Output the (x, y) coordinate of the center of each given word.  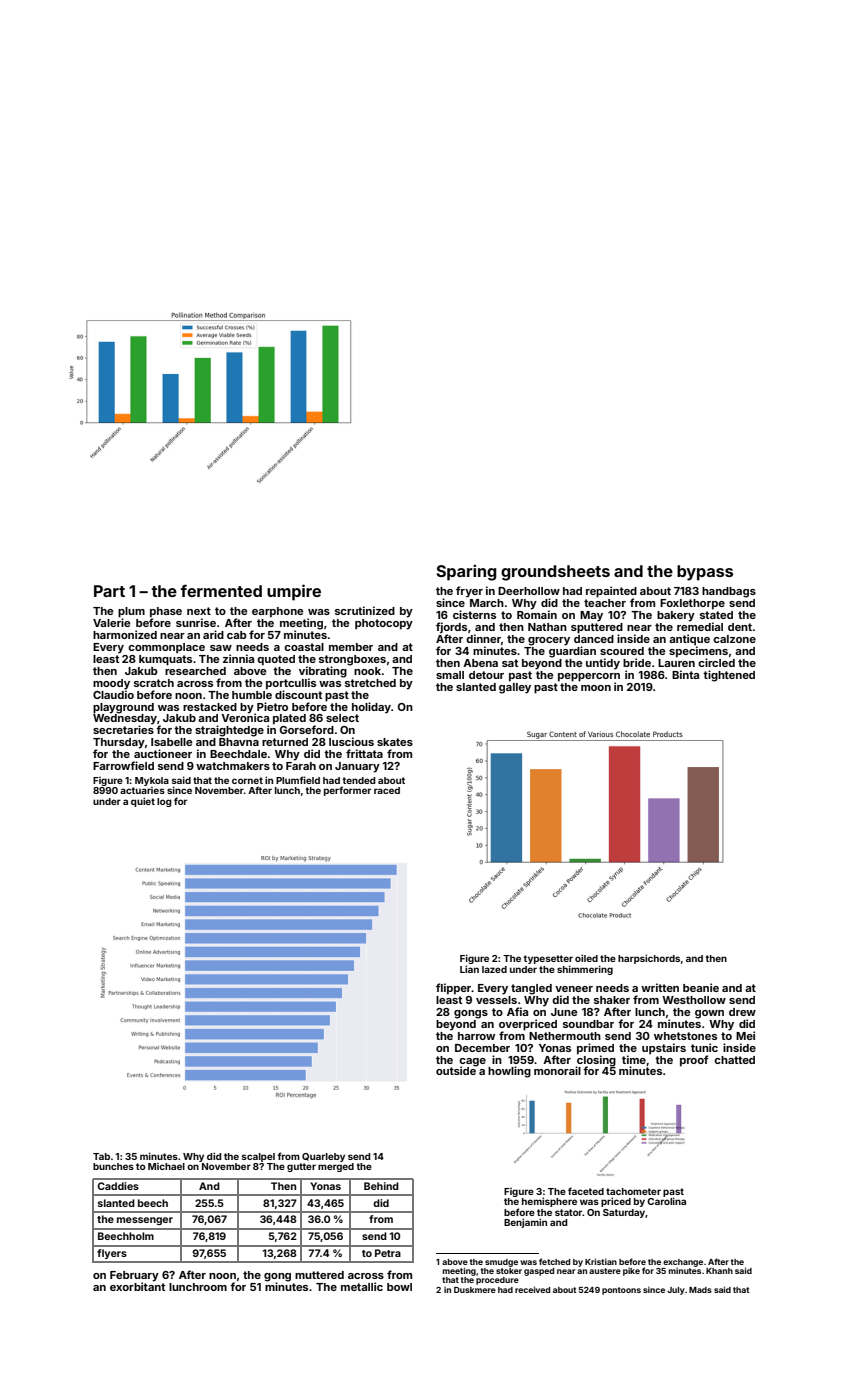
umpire (294, 592)
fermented (221, 590)
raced (387, 790)
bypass (705, 573)
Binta (685, 674)
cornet (247, 780)
